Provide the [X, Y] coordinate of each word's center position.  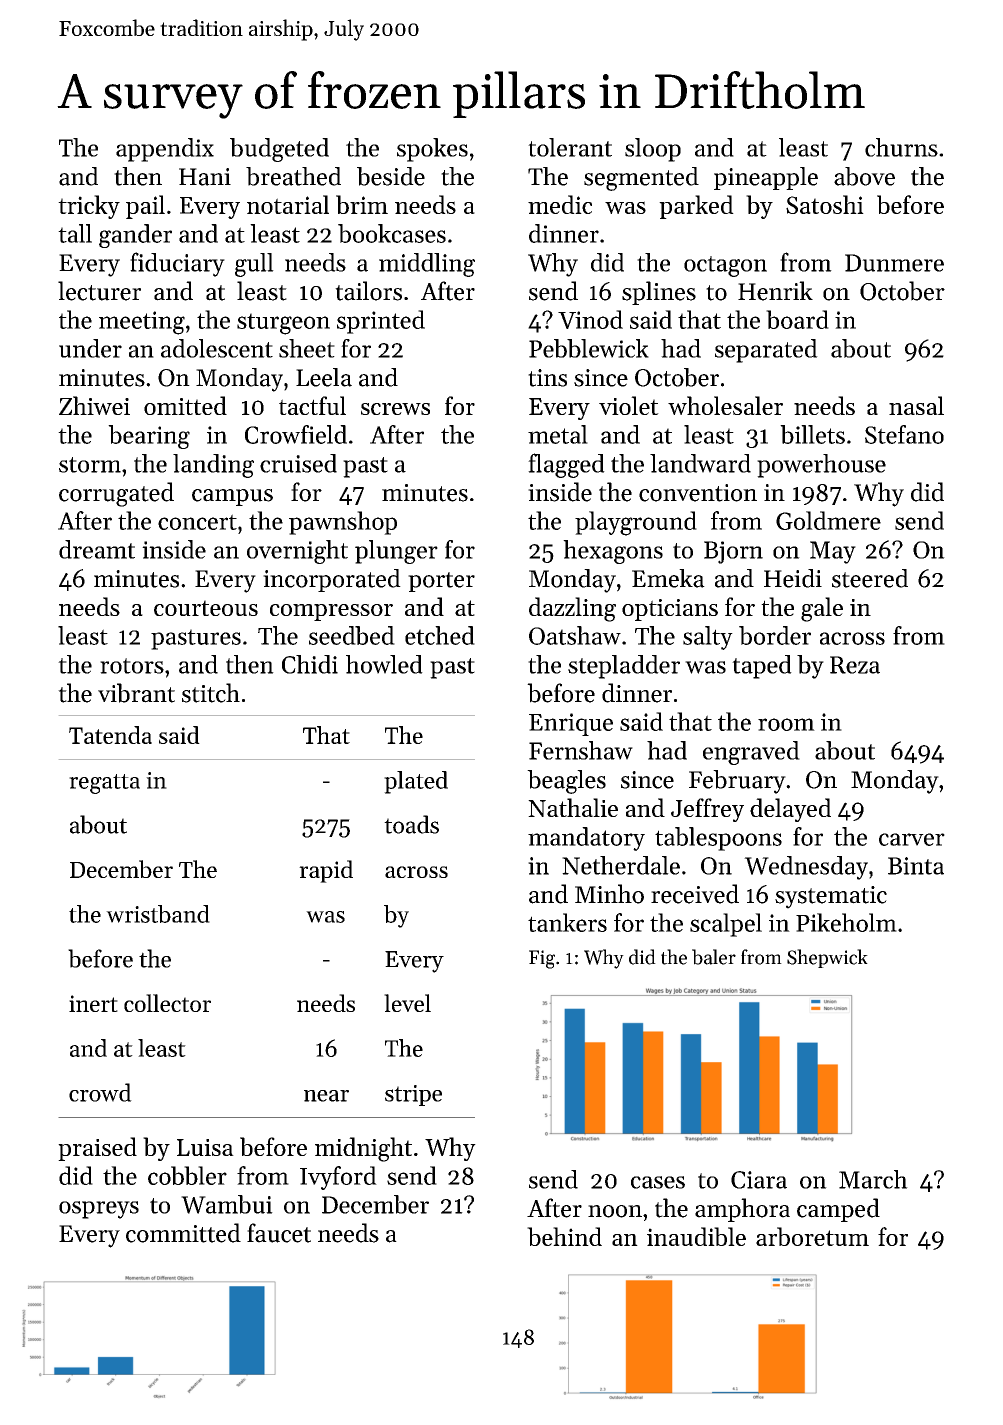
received [695, 894]
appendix [165, 150]
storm [90, 465]
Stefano [904, 434]
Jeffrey [707, 810]
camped [838, 1210]
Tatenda [110, 735]
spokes [432, 150]
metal [558, 434]
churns [901, 147]
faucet [279, 1233]
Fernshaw [581, 750]
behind [564, 1236]
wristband [158, 914]
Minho [609, 894]
